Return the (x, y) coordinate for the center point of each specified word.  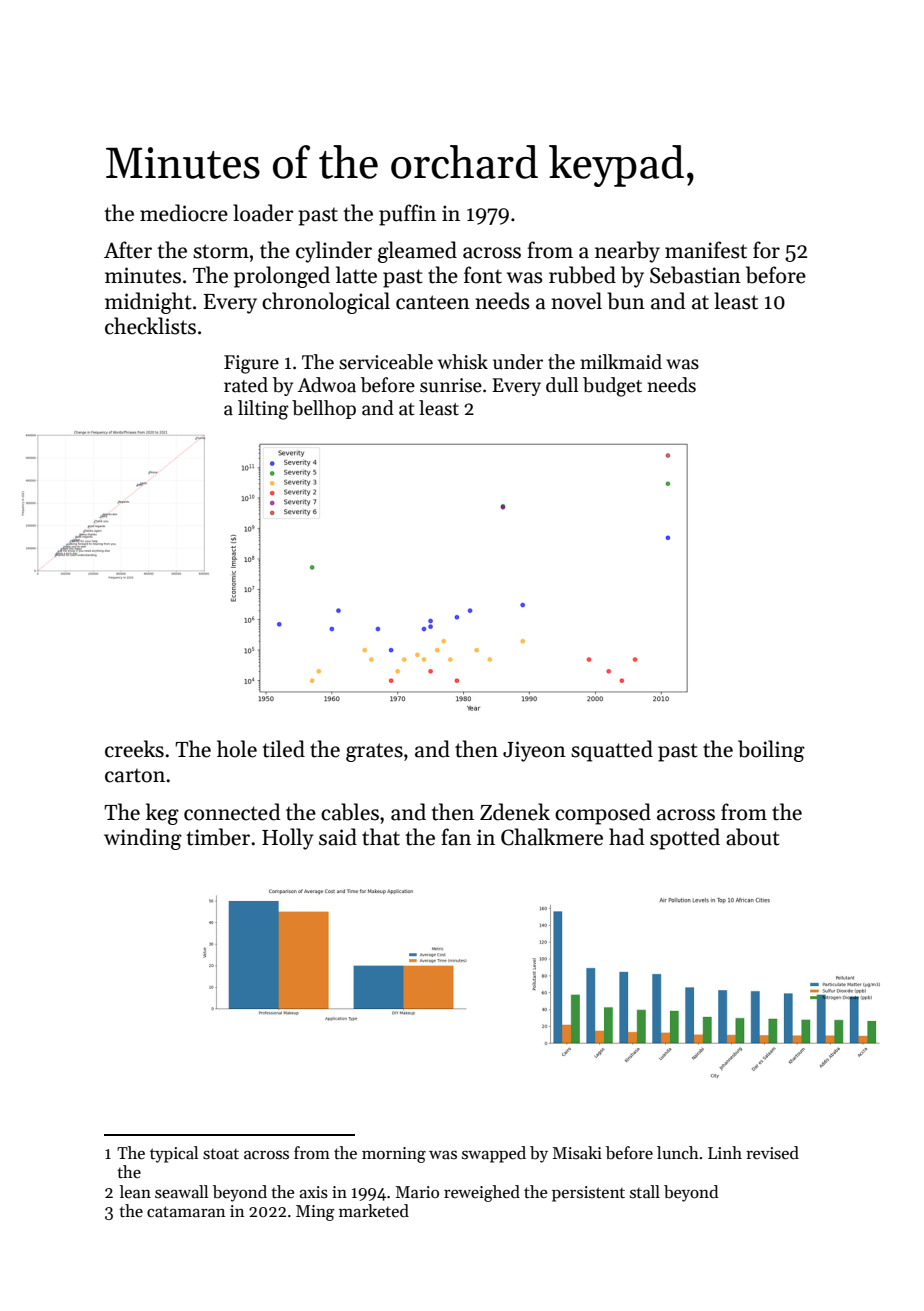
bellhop (324, 409)
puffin (407, 215)
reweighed (482, 1193)
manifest (706, 250)
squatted (612, 751)
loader (263, 213)
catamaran (186, 1212)
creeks (134, 749)
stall (645, 1192)
